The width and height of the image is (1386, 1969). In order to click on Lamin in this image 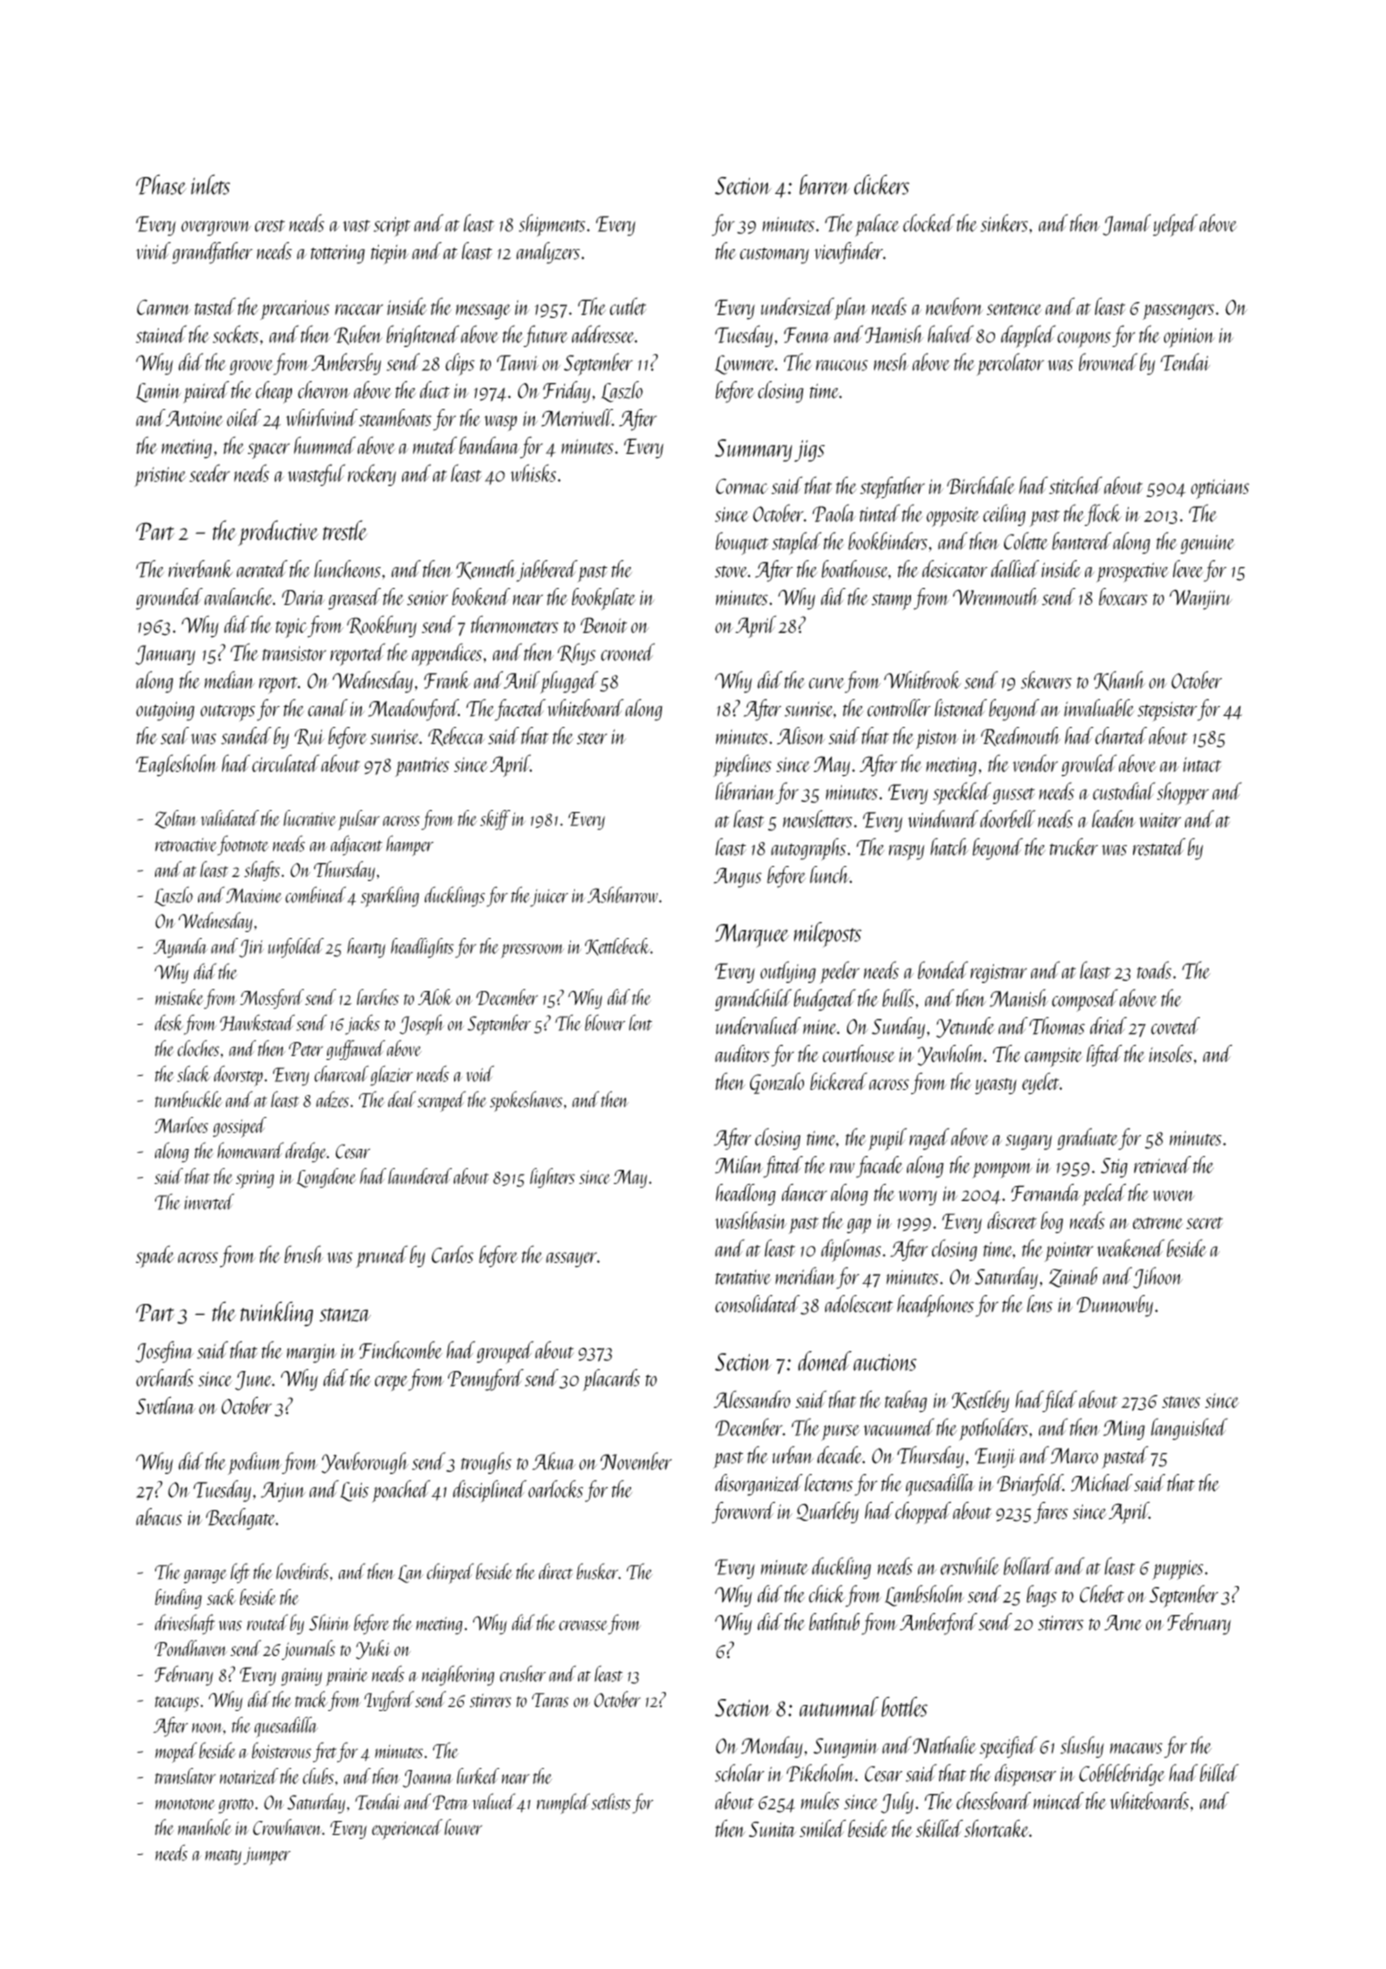, I will do `click(158, 393)`.
